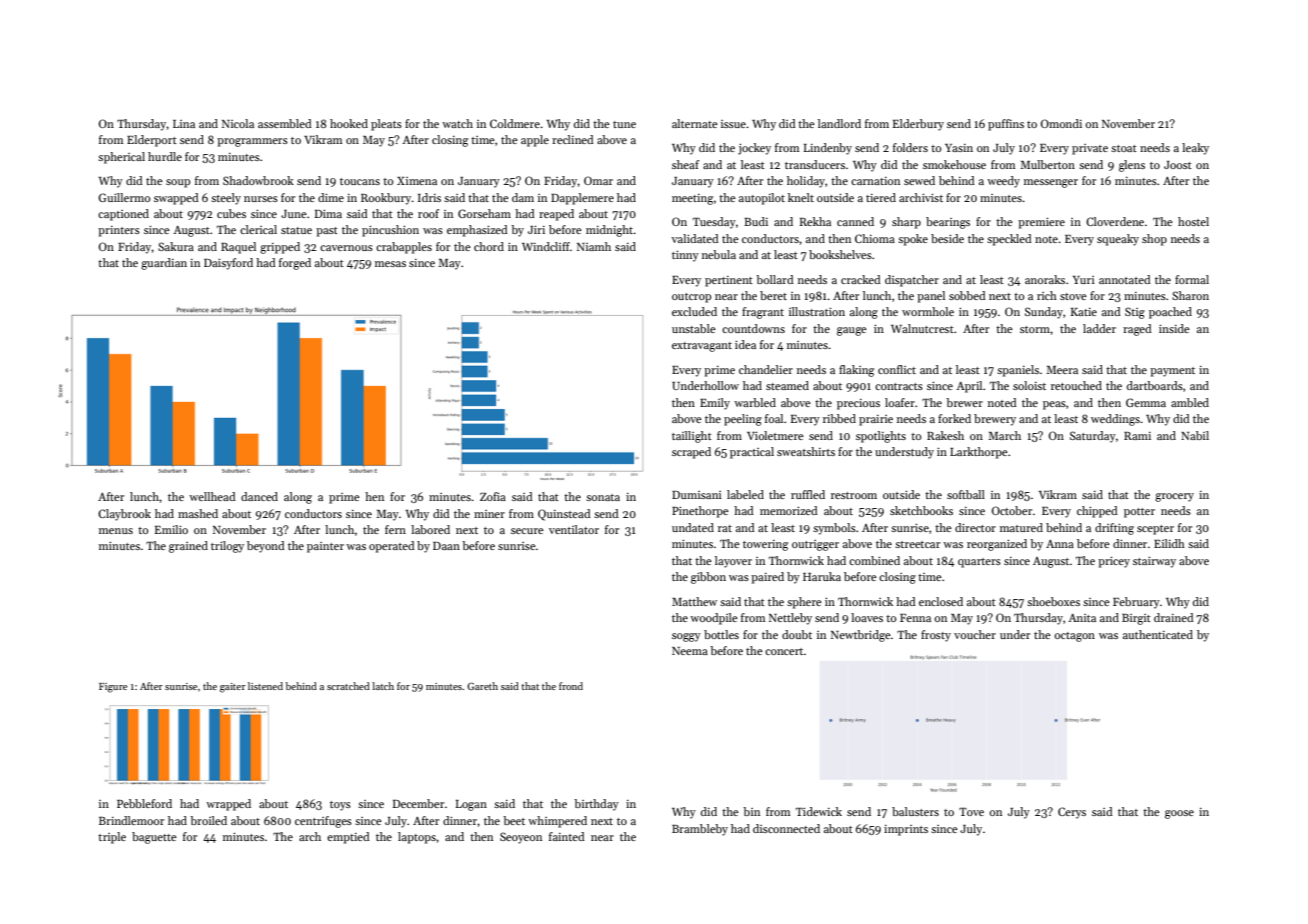  Describe the element at coordinates (238, 123) in the screenshot. I see `Nicola` at that location.
